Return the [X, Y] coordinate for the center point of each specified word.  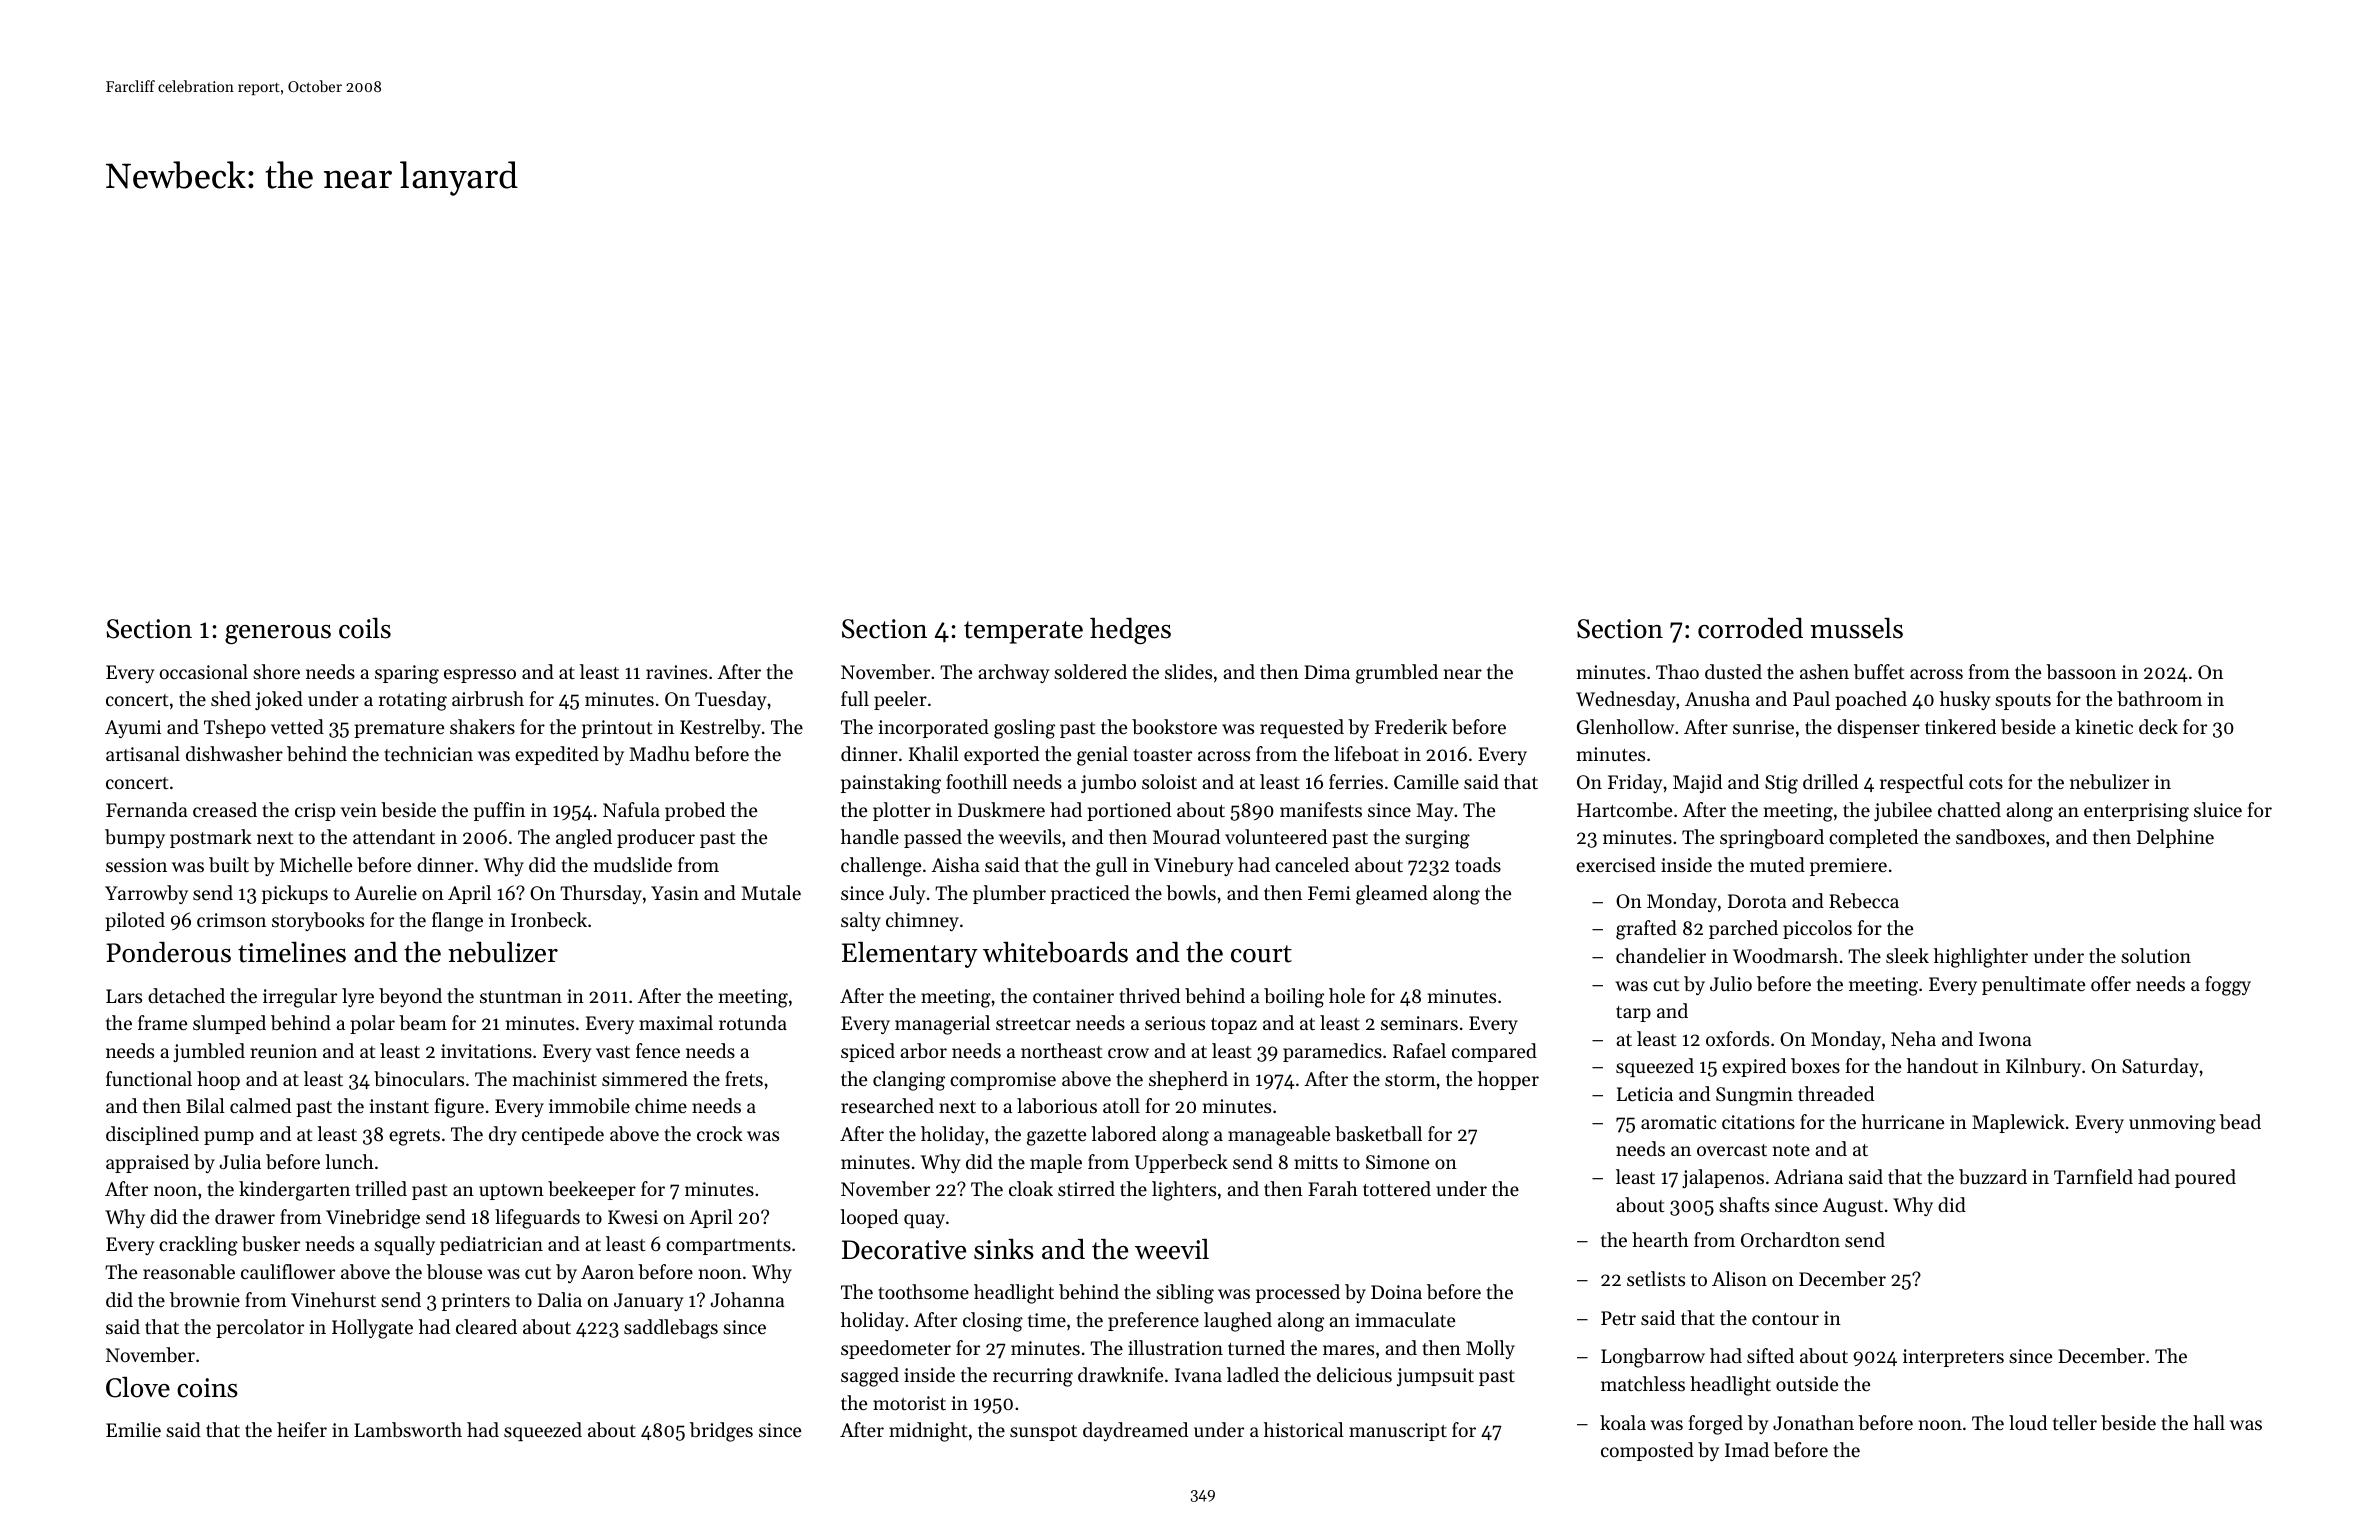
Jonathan [1813, 1422]
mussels [1856, 628]
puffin [499, 811]
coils [365, 628]
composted [1647, 1451]
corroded [1750, 628]
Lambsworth [408, 1430]
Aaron [607, 1272]
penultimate [2033, 985]
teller [2075, 1422]
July [907, 894]
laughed [1238, 1322]
